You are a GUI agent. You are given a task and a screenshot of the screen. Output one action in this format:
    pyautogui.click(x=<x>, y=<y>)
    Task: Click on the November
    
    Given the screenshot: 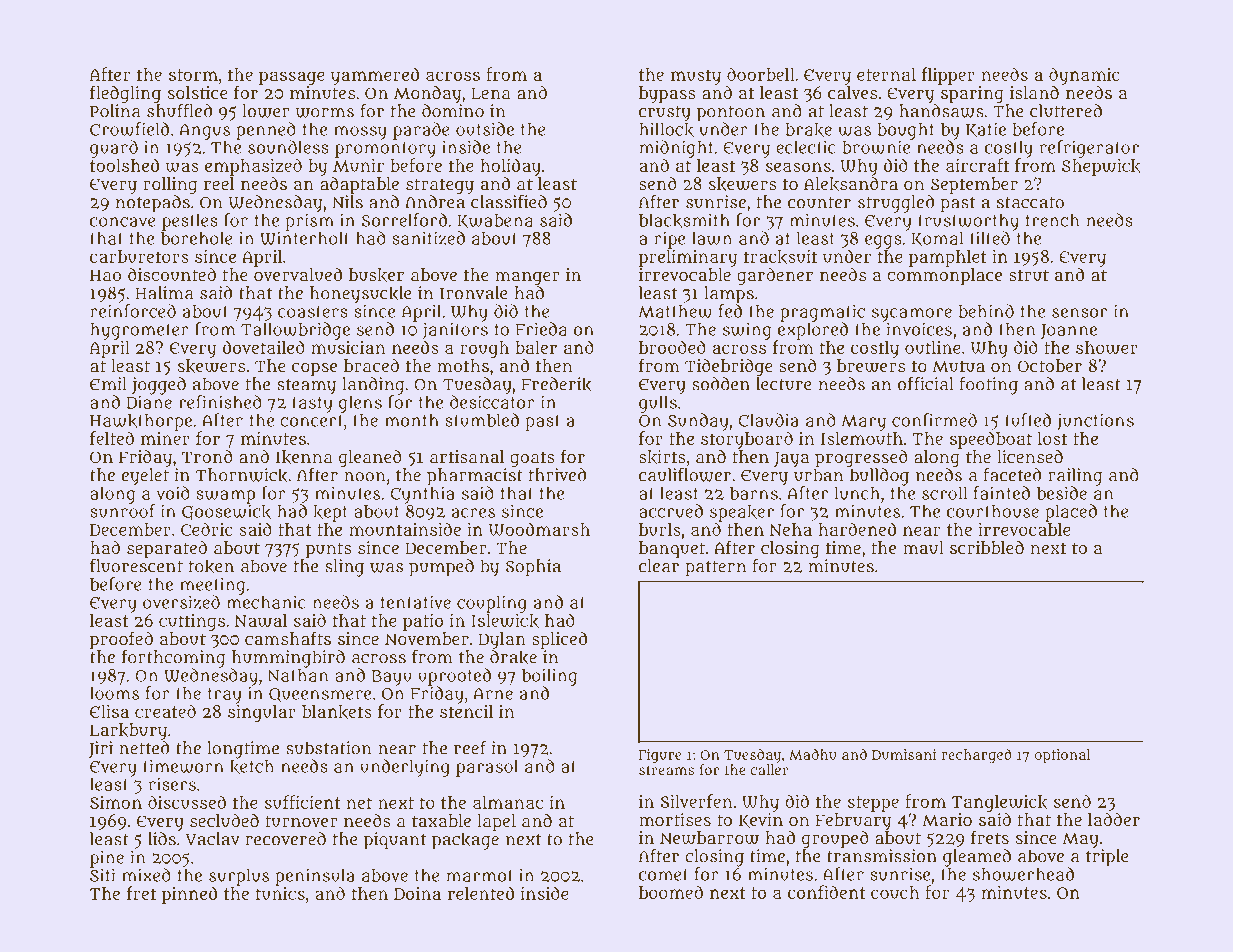 What is the action you would take?
    pyautogui.click(x=427, y=638)
